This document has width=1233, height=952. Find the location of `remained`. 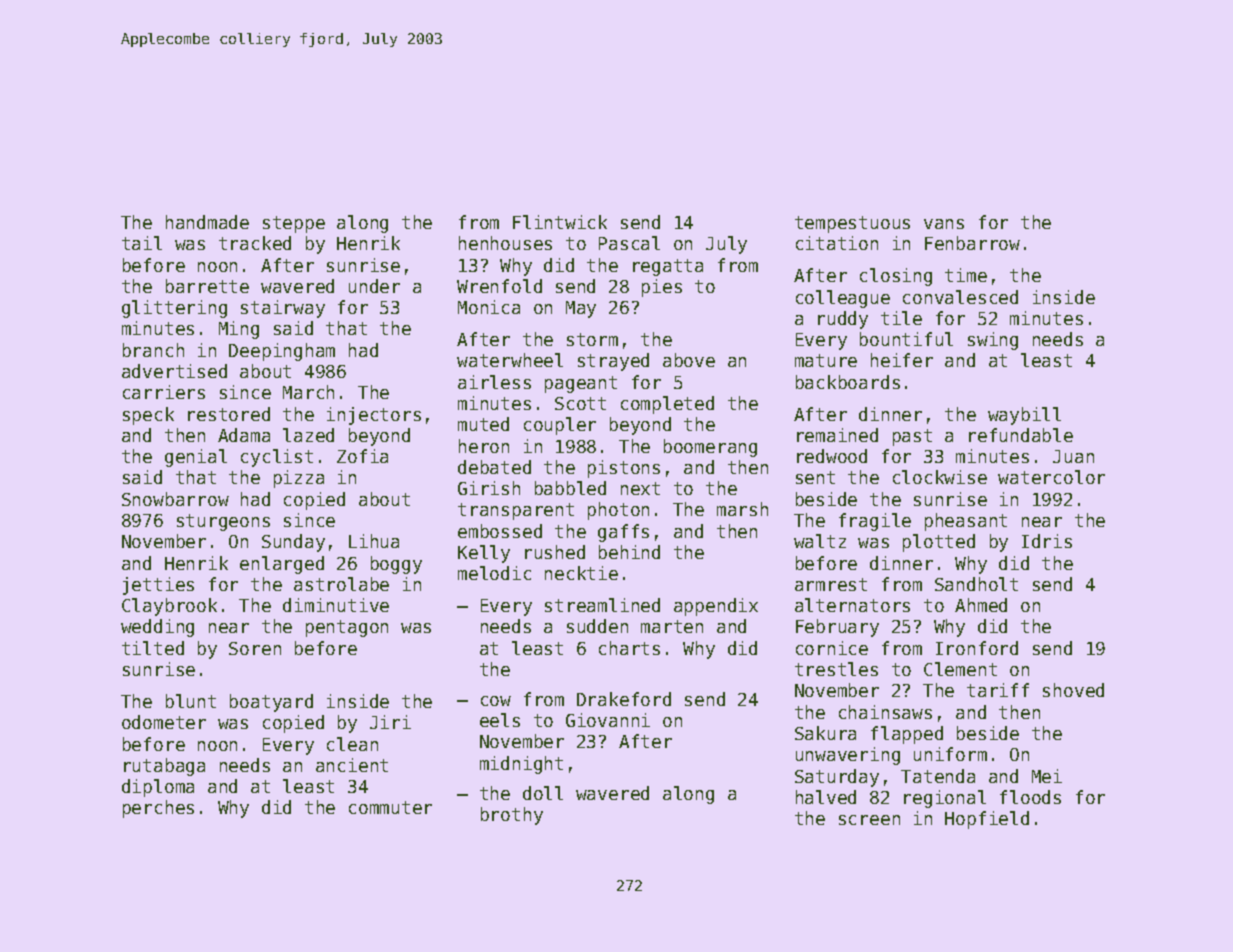

remained is located at coordinates (837, 435).
